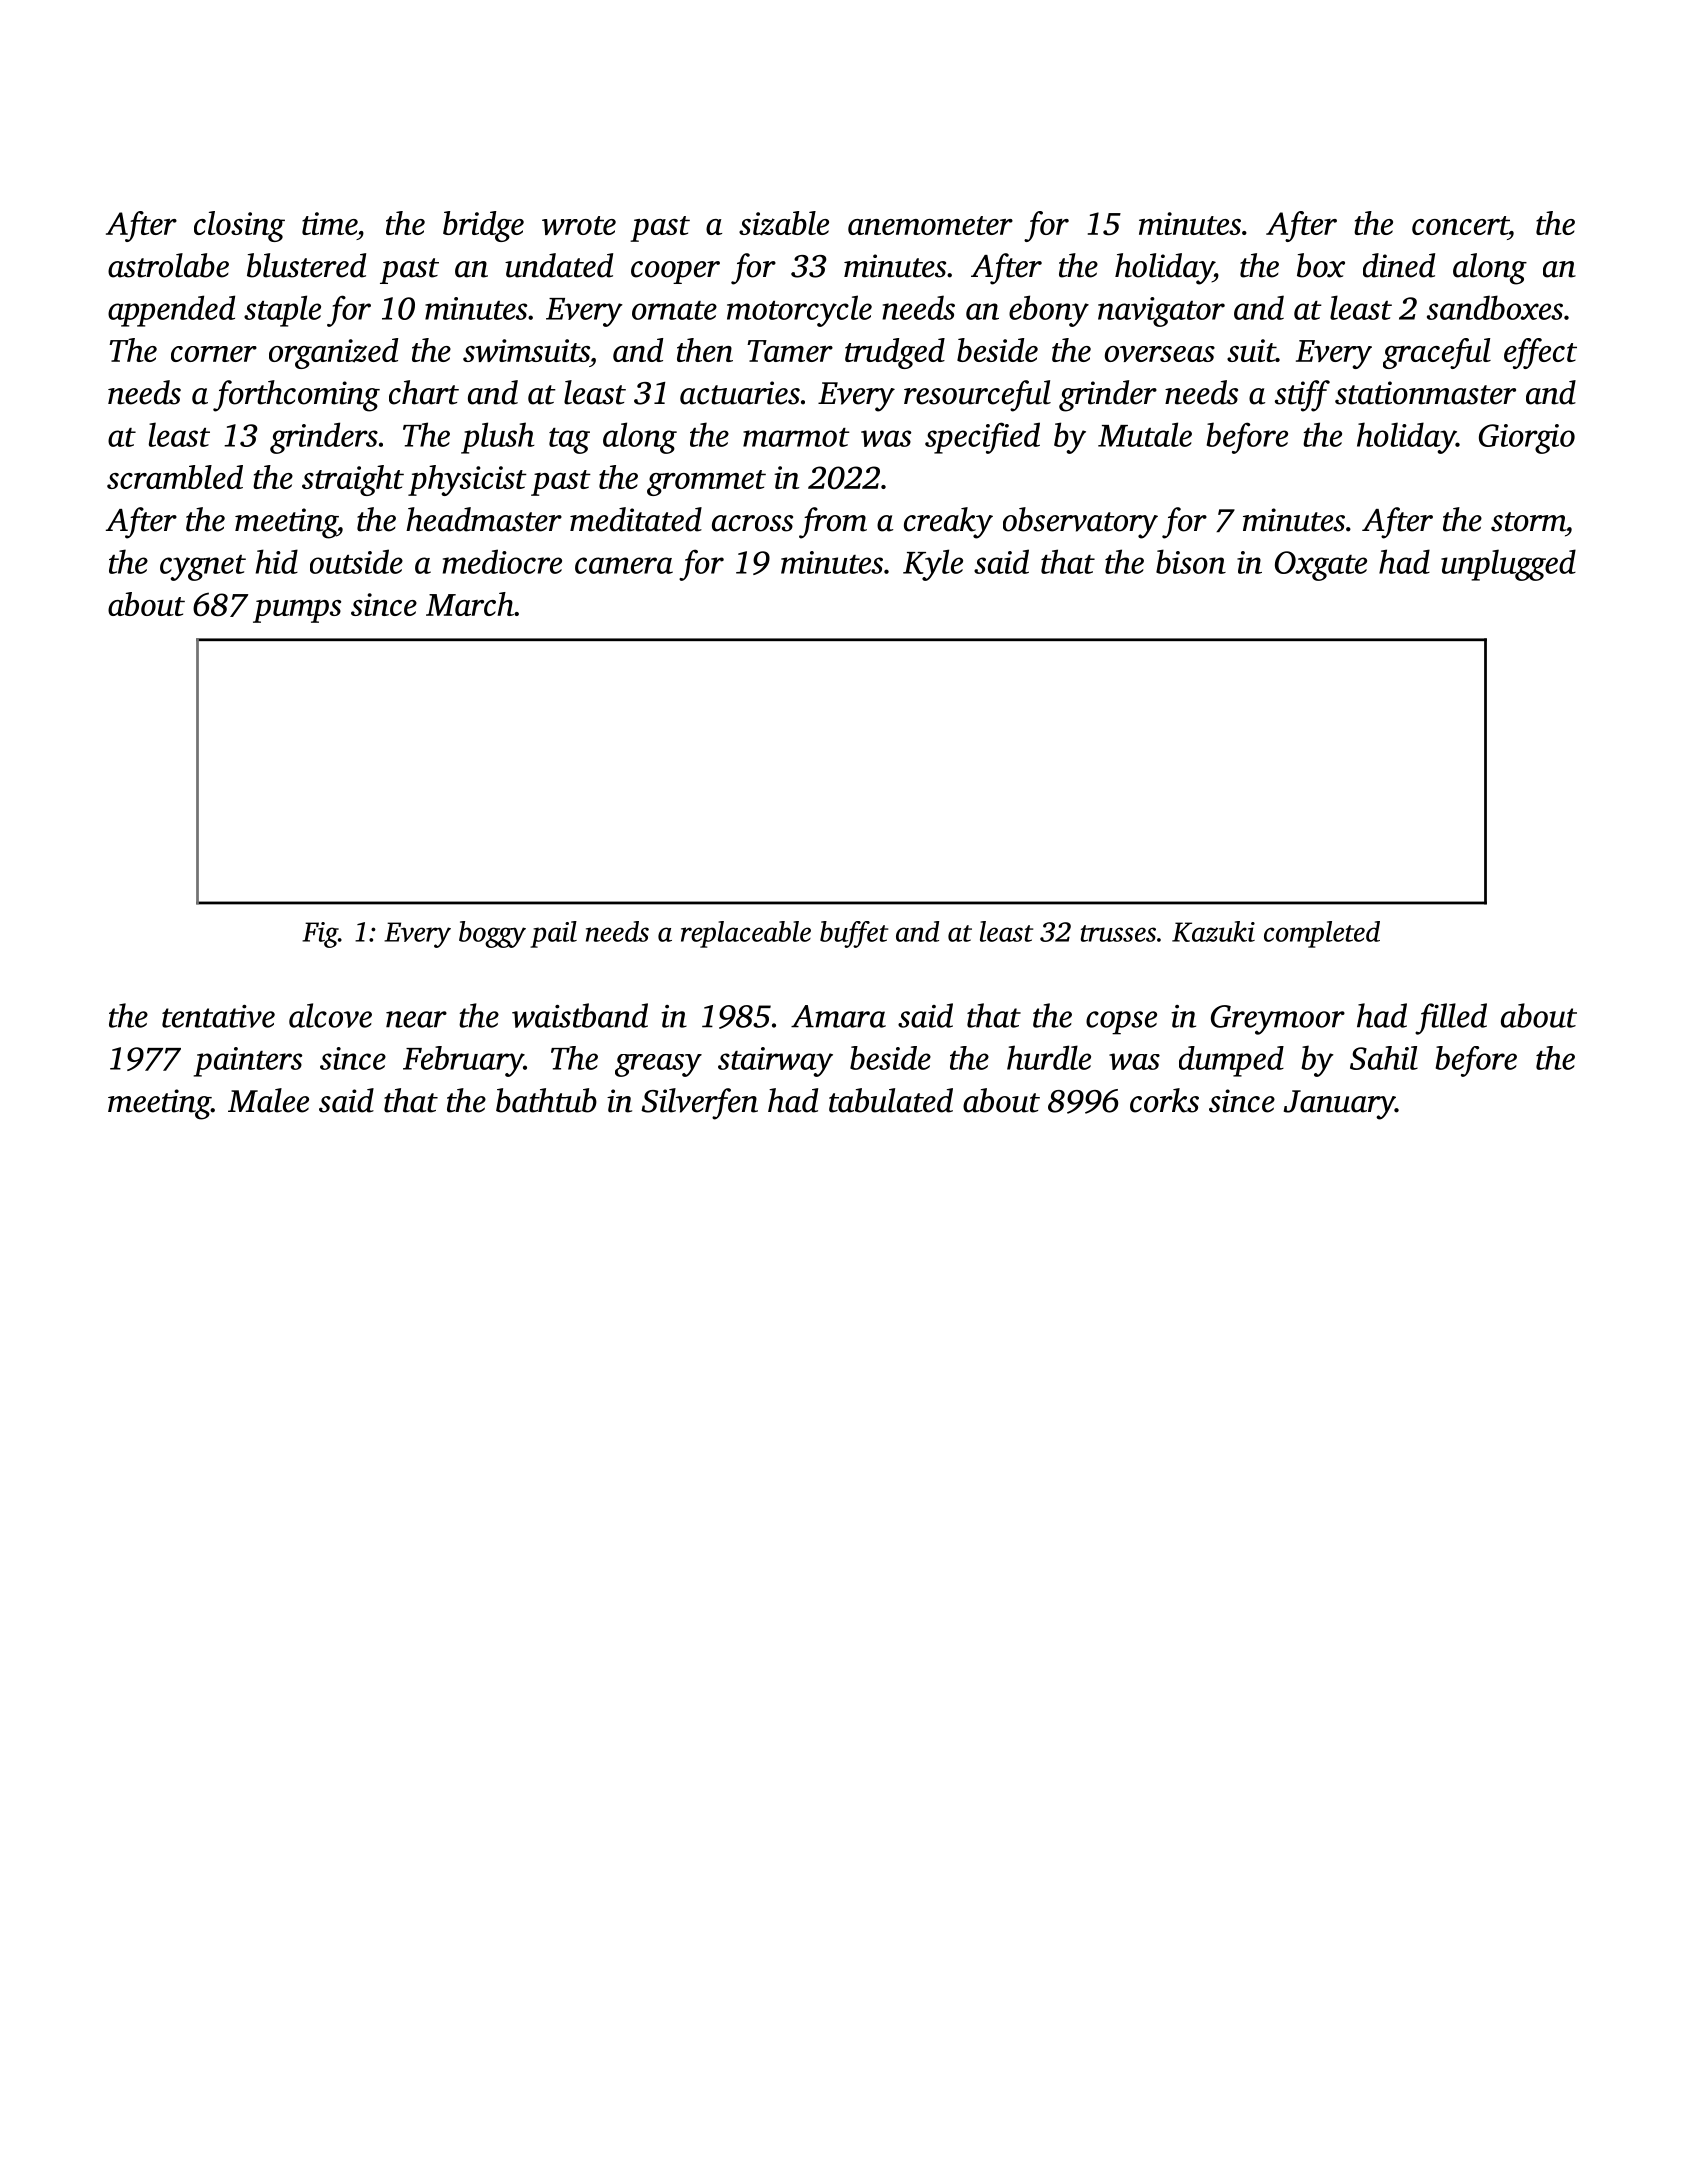  I want to click on Fig, so click(320, 935).
